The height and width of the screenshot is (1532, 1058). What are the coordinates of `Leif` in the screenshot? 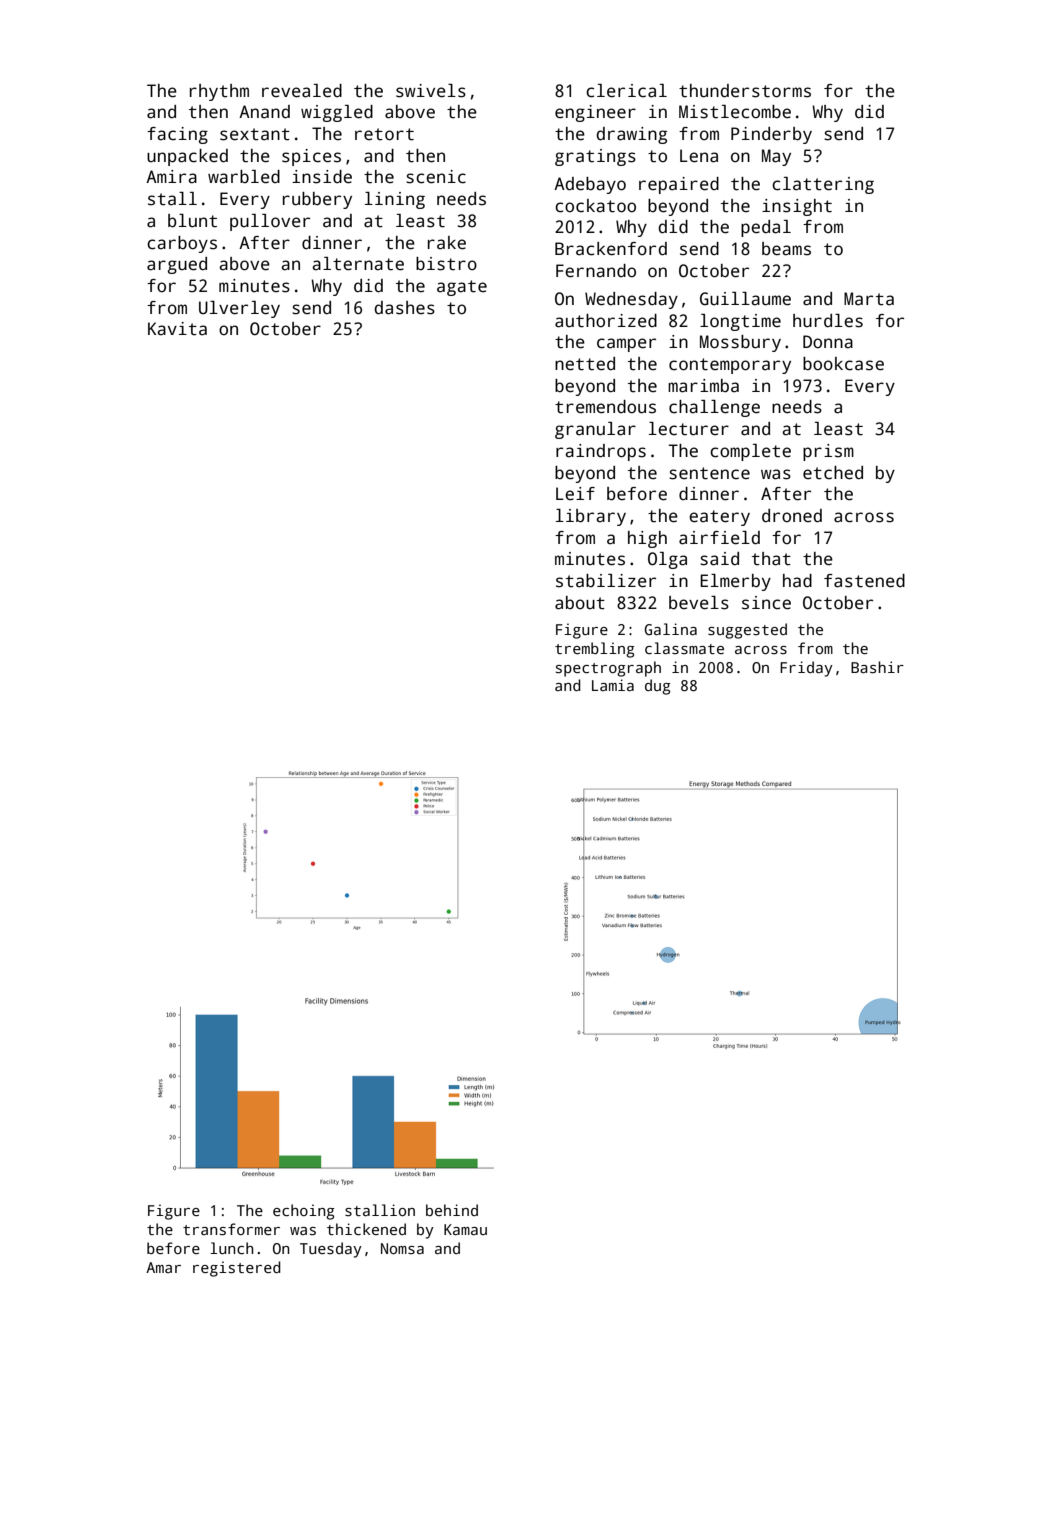 It's located at (575, 494).
